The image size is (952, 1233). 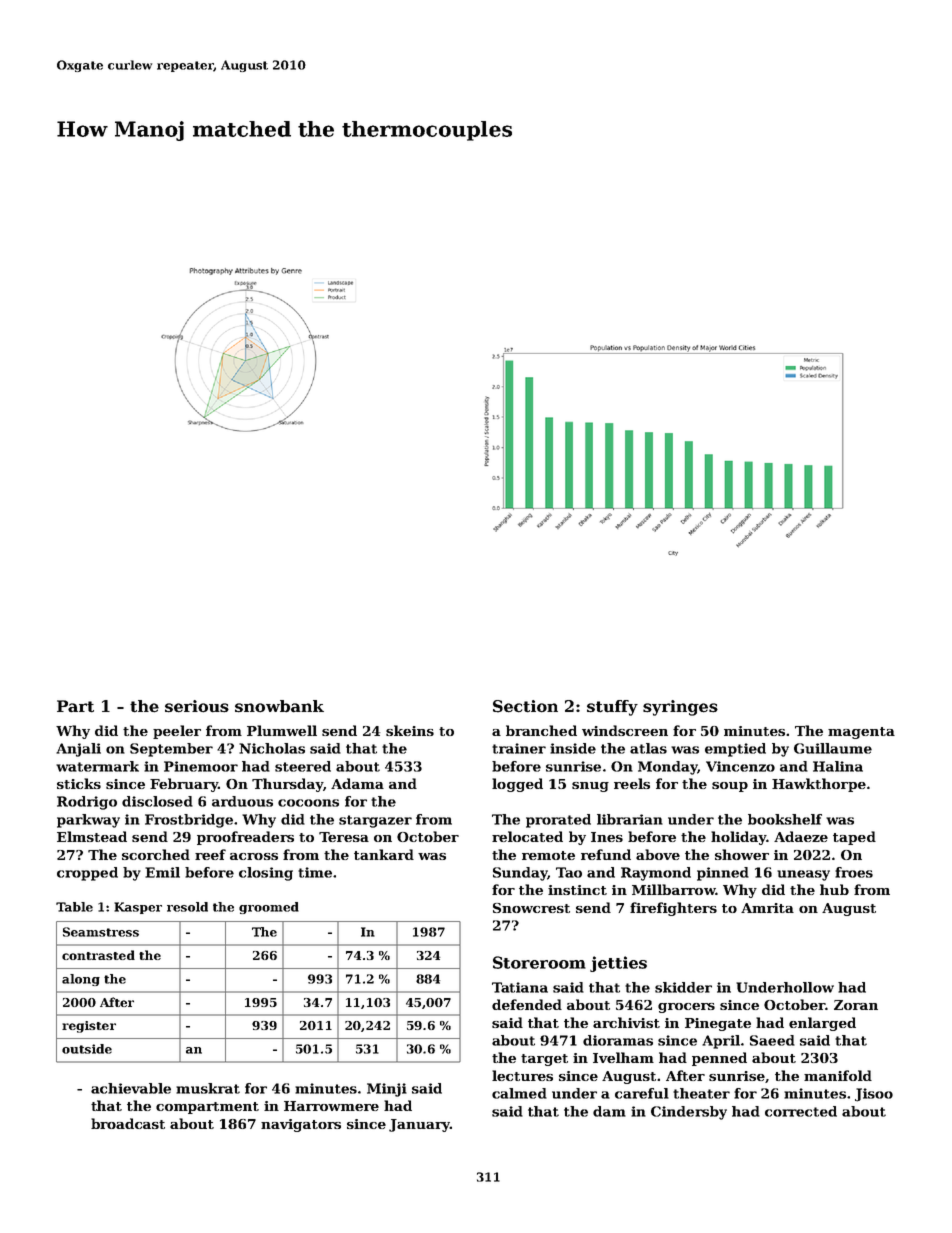 What do you see at coordinates (162, 872) in the screenshot?
I see `Emil` at bounding box center [162, 872].
